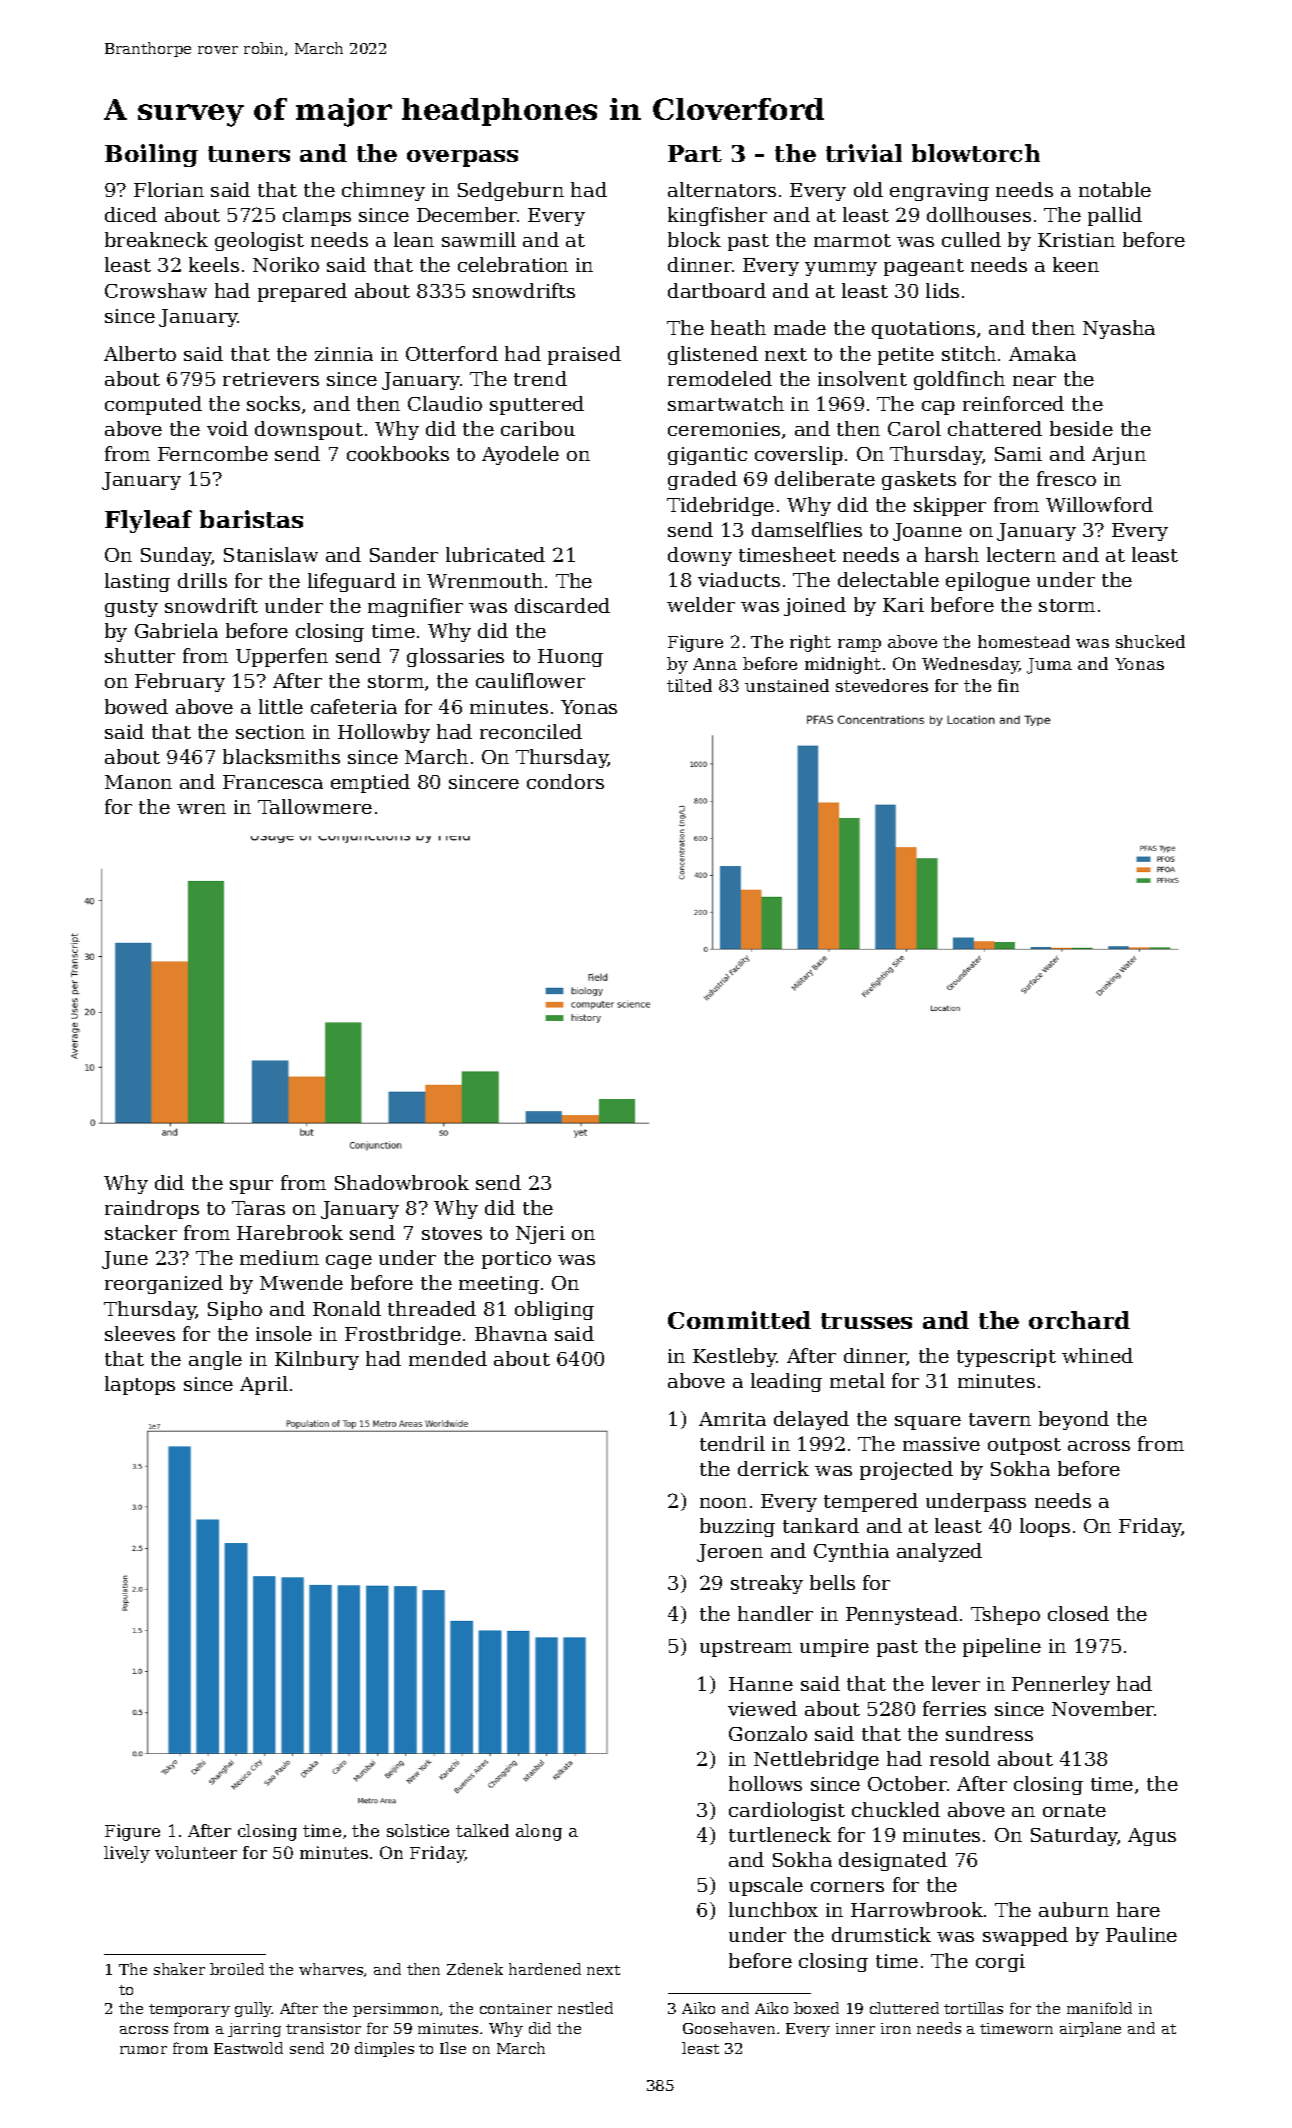 The height and width of the page is (2128, 1292). What do you see at coordinates (402, 1182) in the page?
I see `Shadowbrook` at bounding box center [402, 1182].
